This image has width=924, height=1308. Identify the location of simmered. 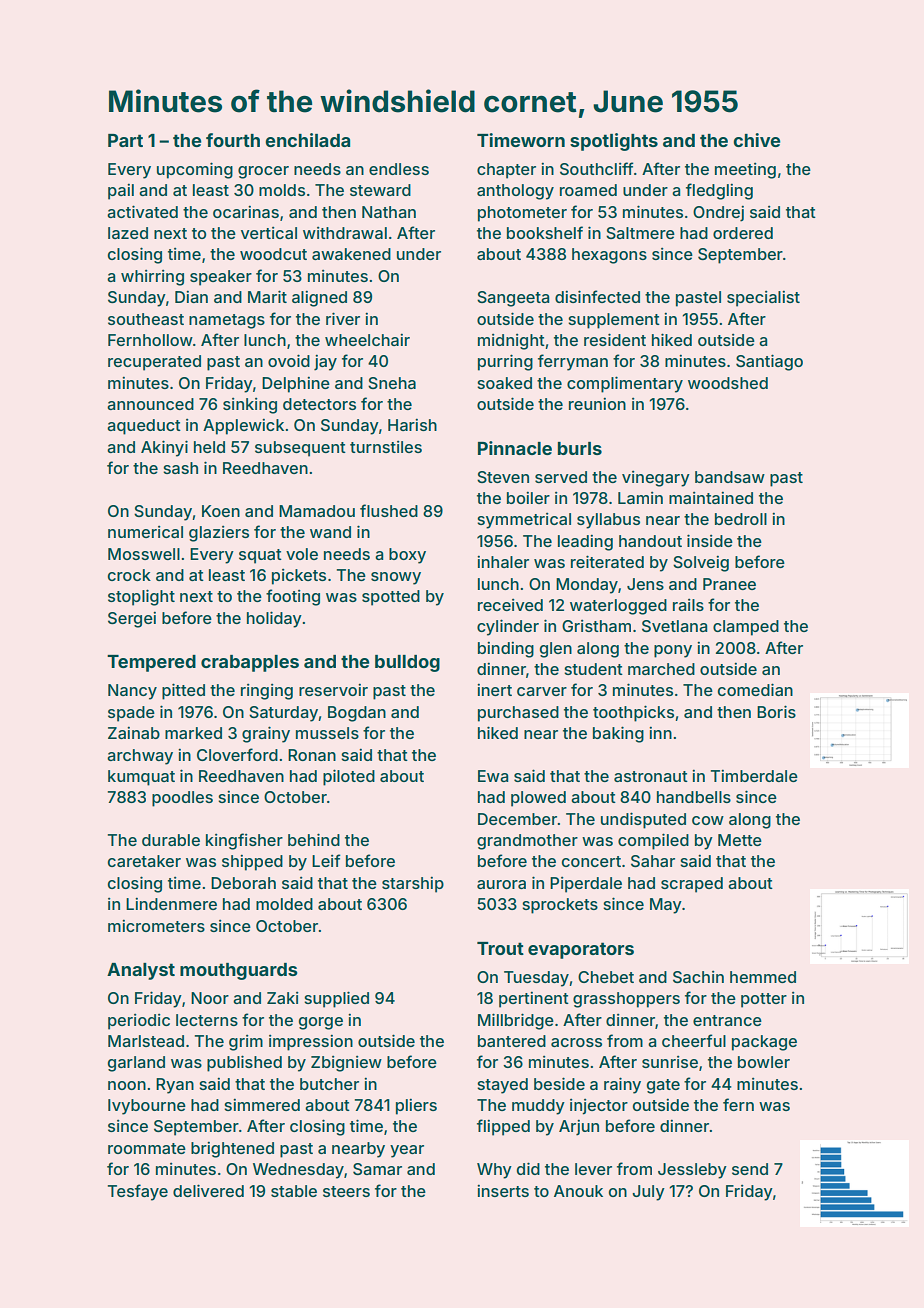
(262, 1105).
